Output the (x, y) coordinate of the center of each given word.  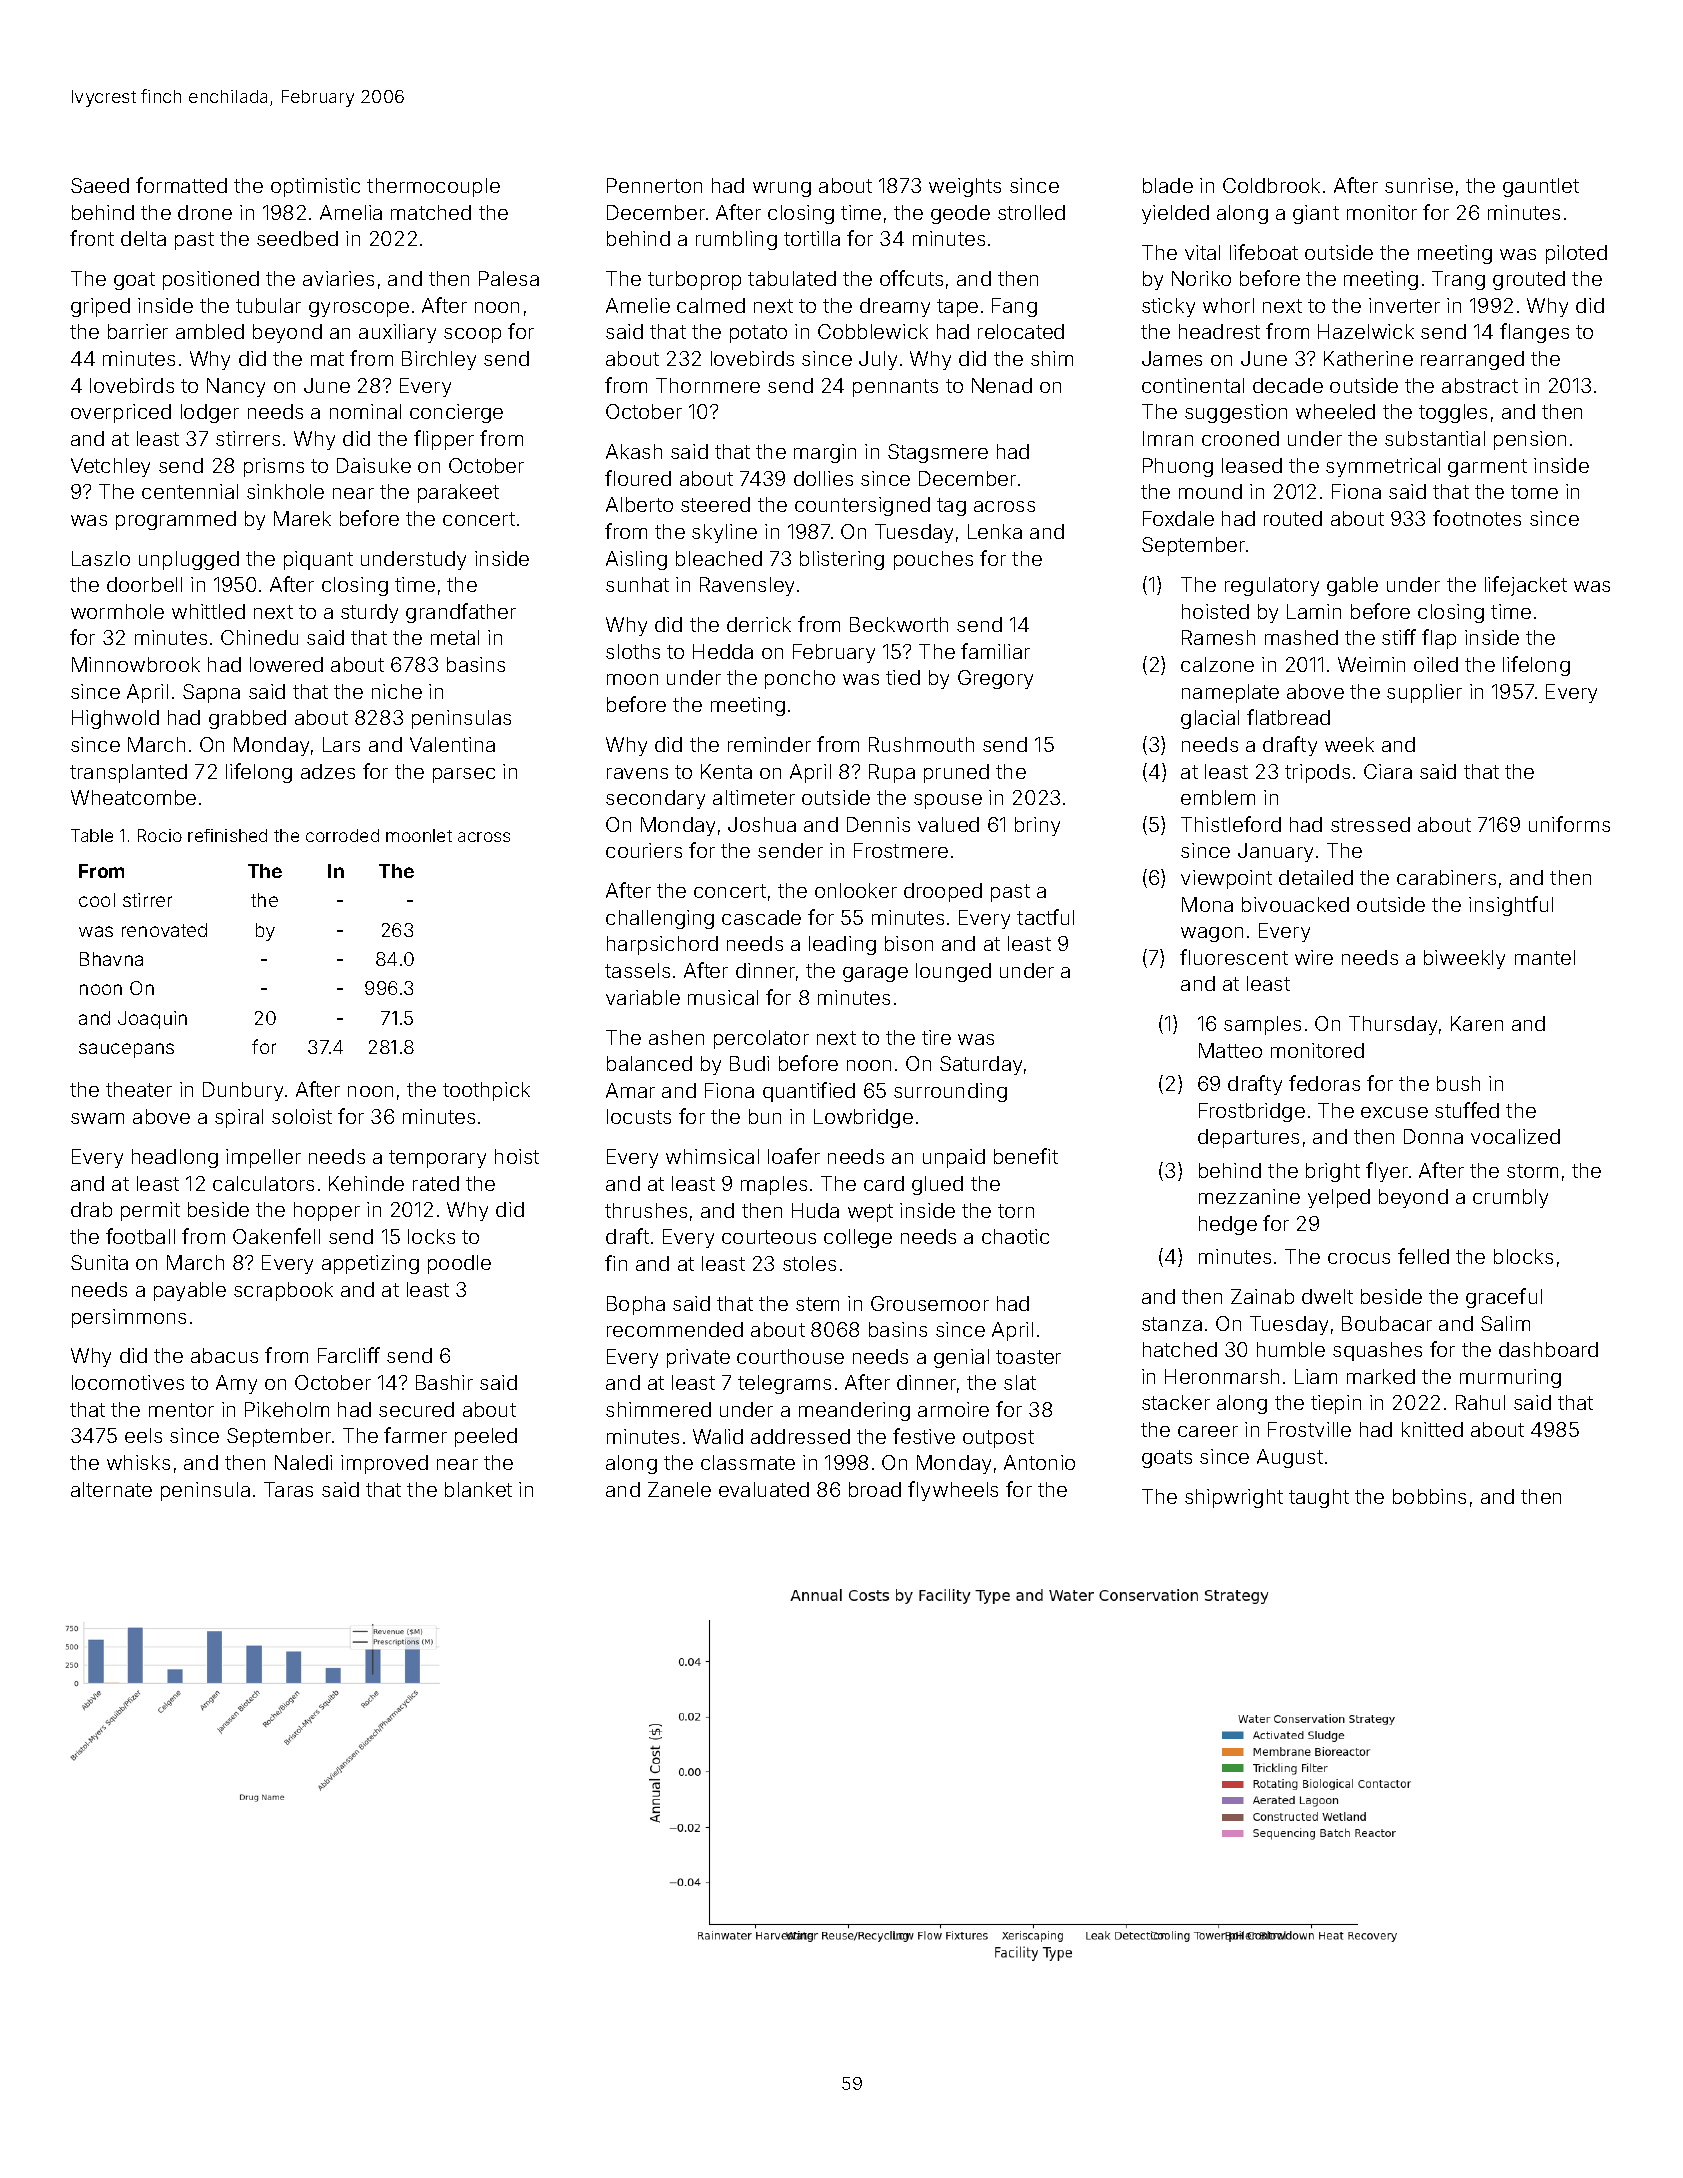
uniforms (1569, 824)
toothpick (486, 1091)
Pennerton (654, 185)
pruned (956, 773)
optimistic (315, 187)
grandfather (461, 613)
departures (1248, 1138)
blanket (478, 1489)
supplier (1424, 693)
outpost (998, 1439)
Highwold (115, 719)
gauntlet (1541, 187)
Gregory (995, 679)
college (858, 1238)
